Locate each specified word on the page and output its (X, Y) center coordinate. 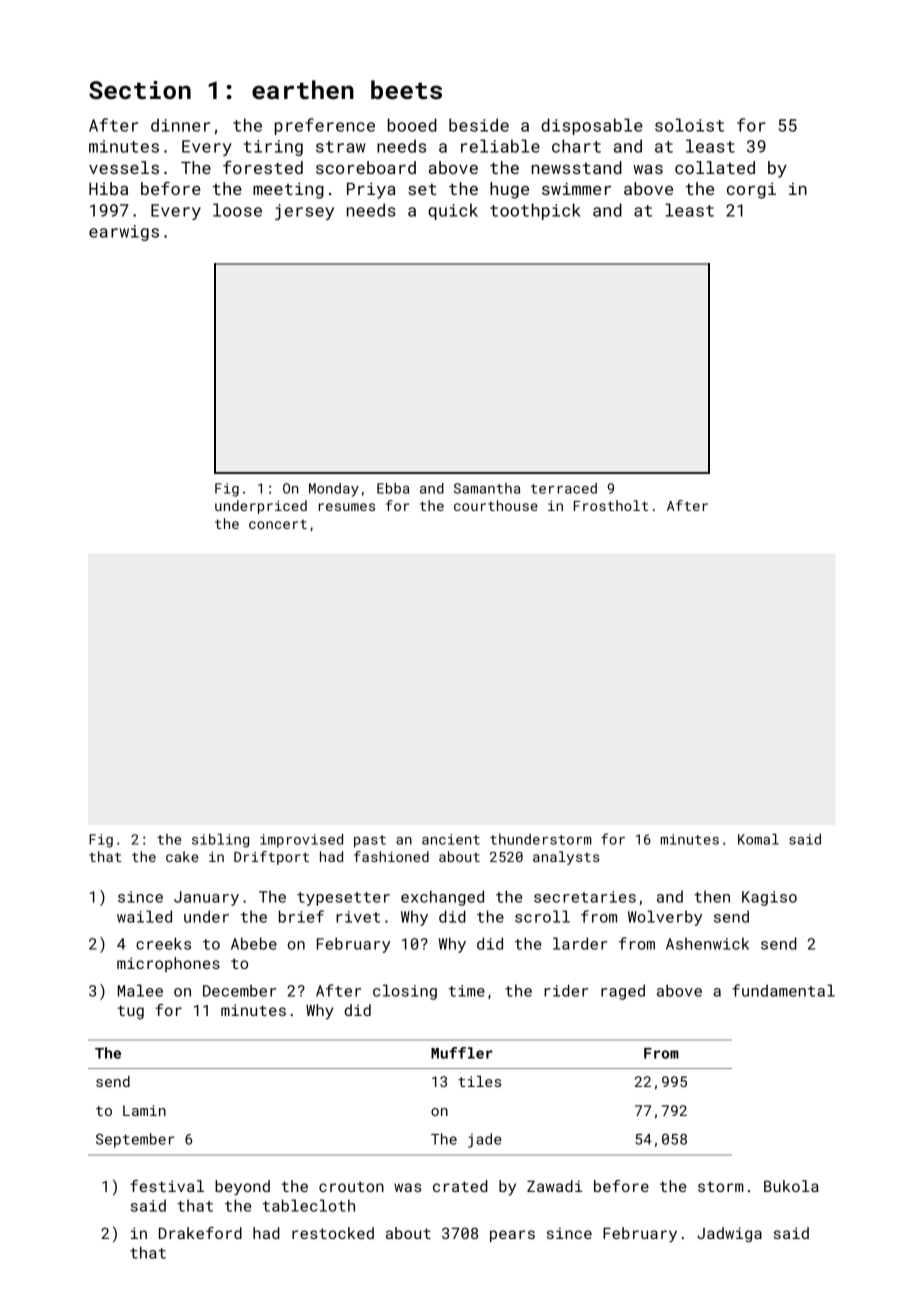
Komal (758, 839)
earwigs (124, 233)
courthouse (496, 505)
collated (715, 167)
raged (623, 992)
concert (278, 524)
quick (453, 211)
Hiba (108, 188)
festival (167, 1186)
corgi (751, 190)
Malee (140, 990)
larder (580, 943)
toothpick (535, 211)
